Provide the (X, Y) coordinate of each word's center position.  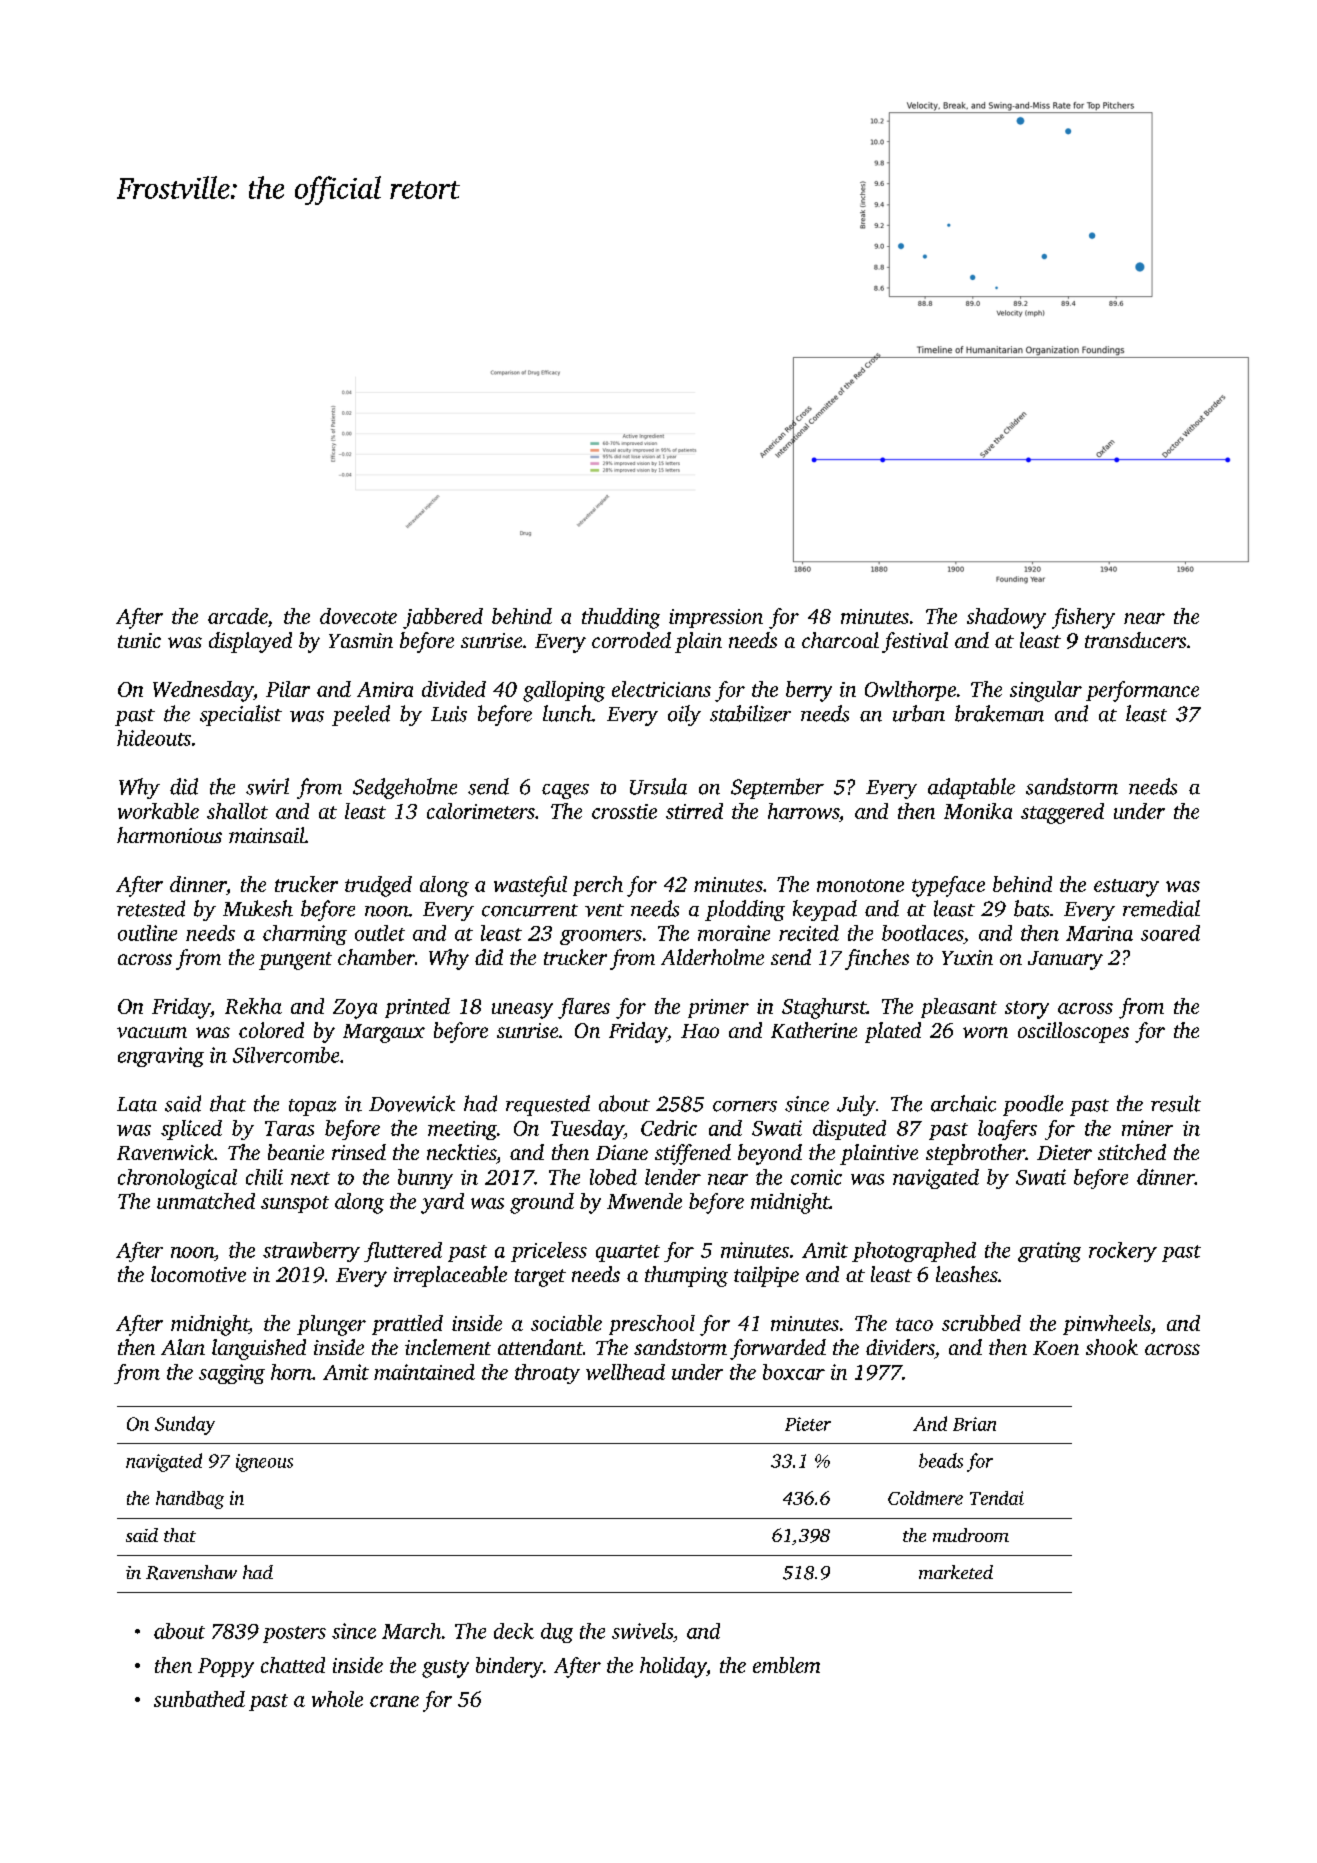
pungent (295, 961)
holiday (673, 1667)
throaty (547, 1374)
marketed (956, 1572)
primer (718, 1008)
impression (716, 618)
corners (745, 1106)
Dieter (1064, 1152)
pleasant (959, 1008)
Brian (974, 1424)
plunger (331, 1325)
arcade (237, 616)
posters (294, 1634)
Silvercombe (286, 1055)
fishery (1083, 618)
